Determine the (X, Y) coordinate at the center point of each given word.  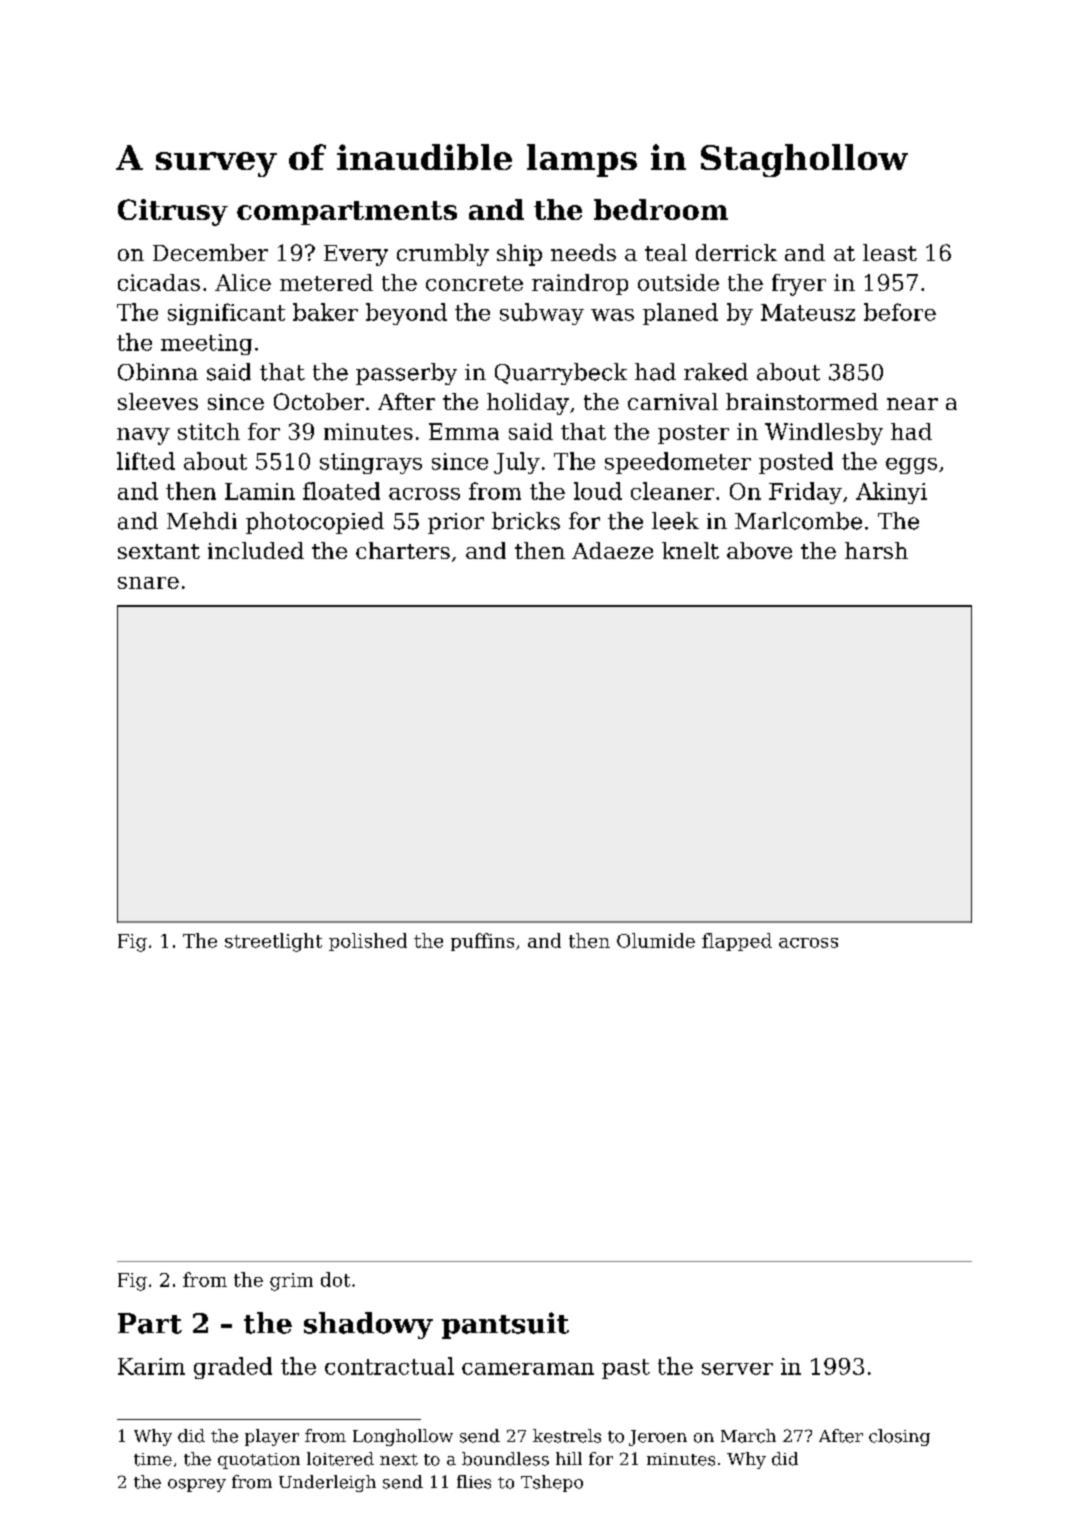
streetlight (273, 942)
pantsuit (505, 1325)
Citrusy (173, 212)
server (737, 1369)
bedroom (661, 209)
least (890, 252)
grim (291, 1282)
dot (335, 1279)
